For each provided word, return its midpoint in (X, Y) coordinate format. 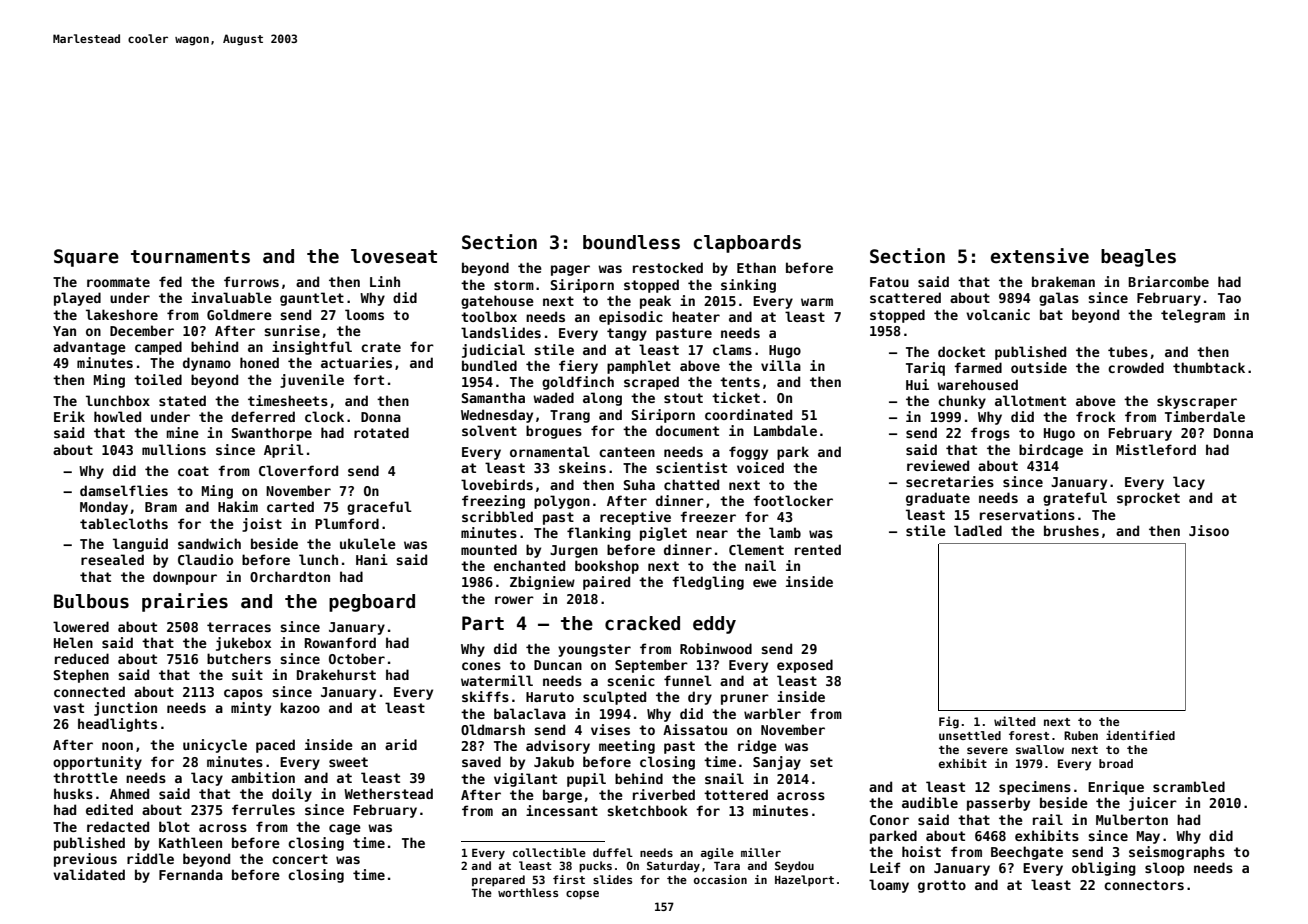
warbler (772, 713)
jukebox (243, 644)
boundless (631, 242)
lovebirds (497, 484)
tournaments (190, 257)
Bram (161, 507)
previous (85, 860)
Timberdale (1205, 416)
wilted (1014, 721)
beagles (1138, 258)
